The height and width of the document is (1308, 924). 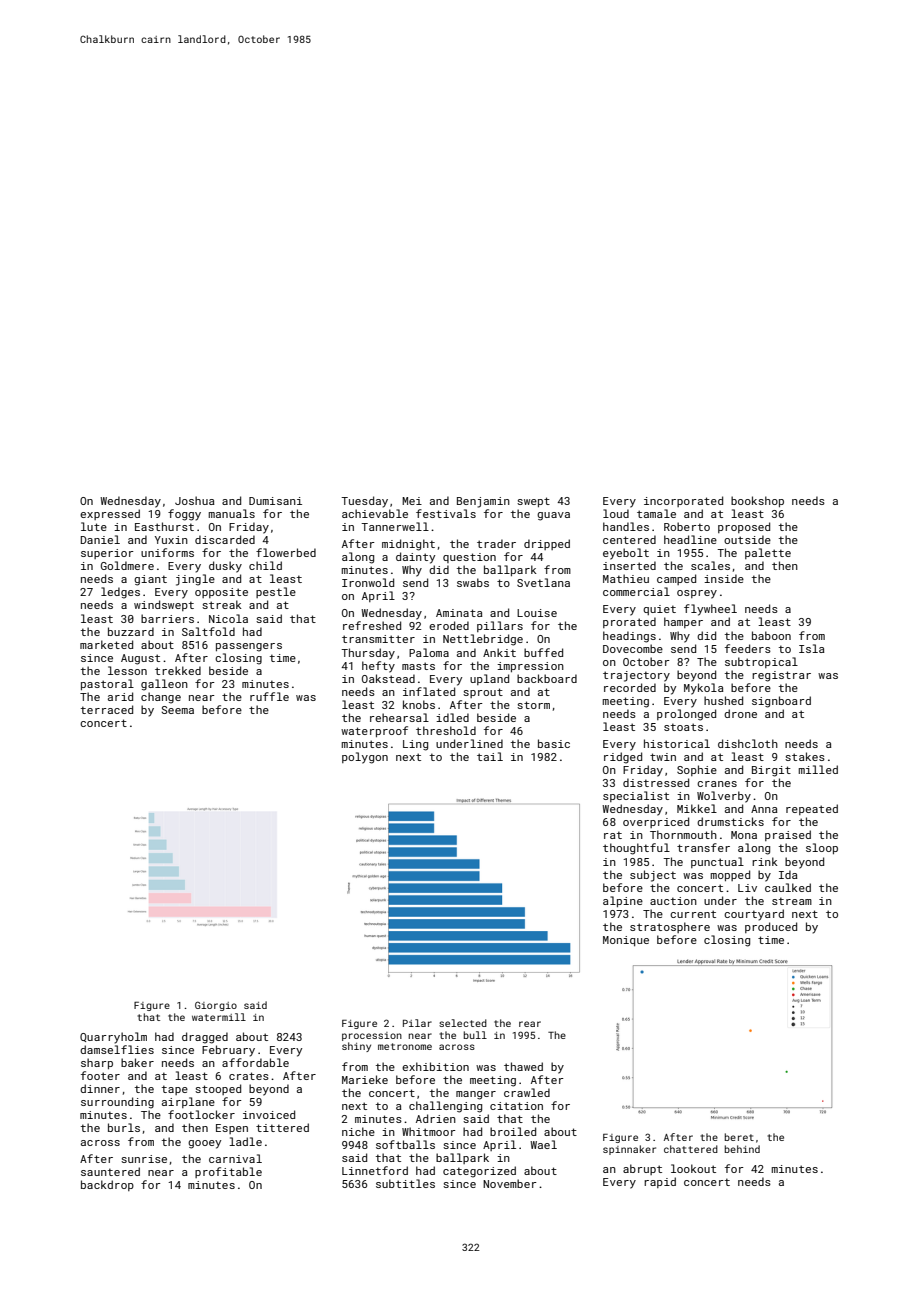 I want to click on Seema, so click(x=178, y=710).
